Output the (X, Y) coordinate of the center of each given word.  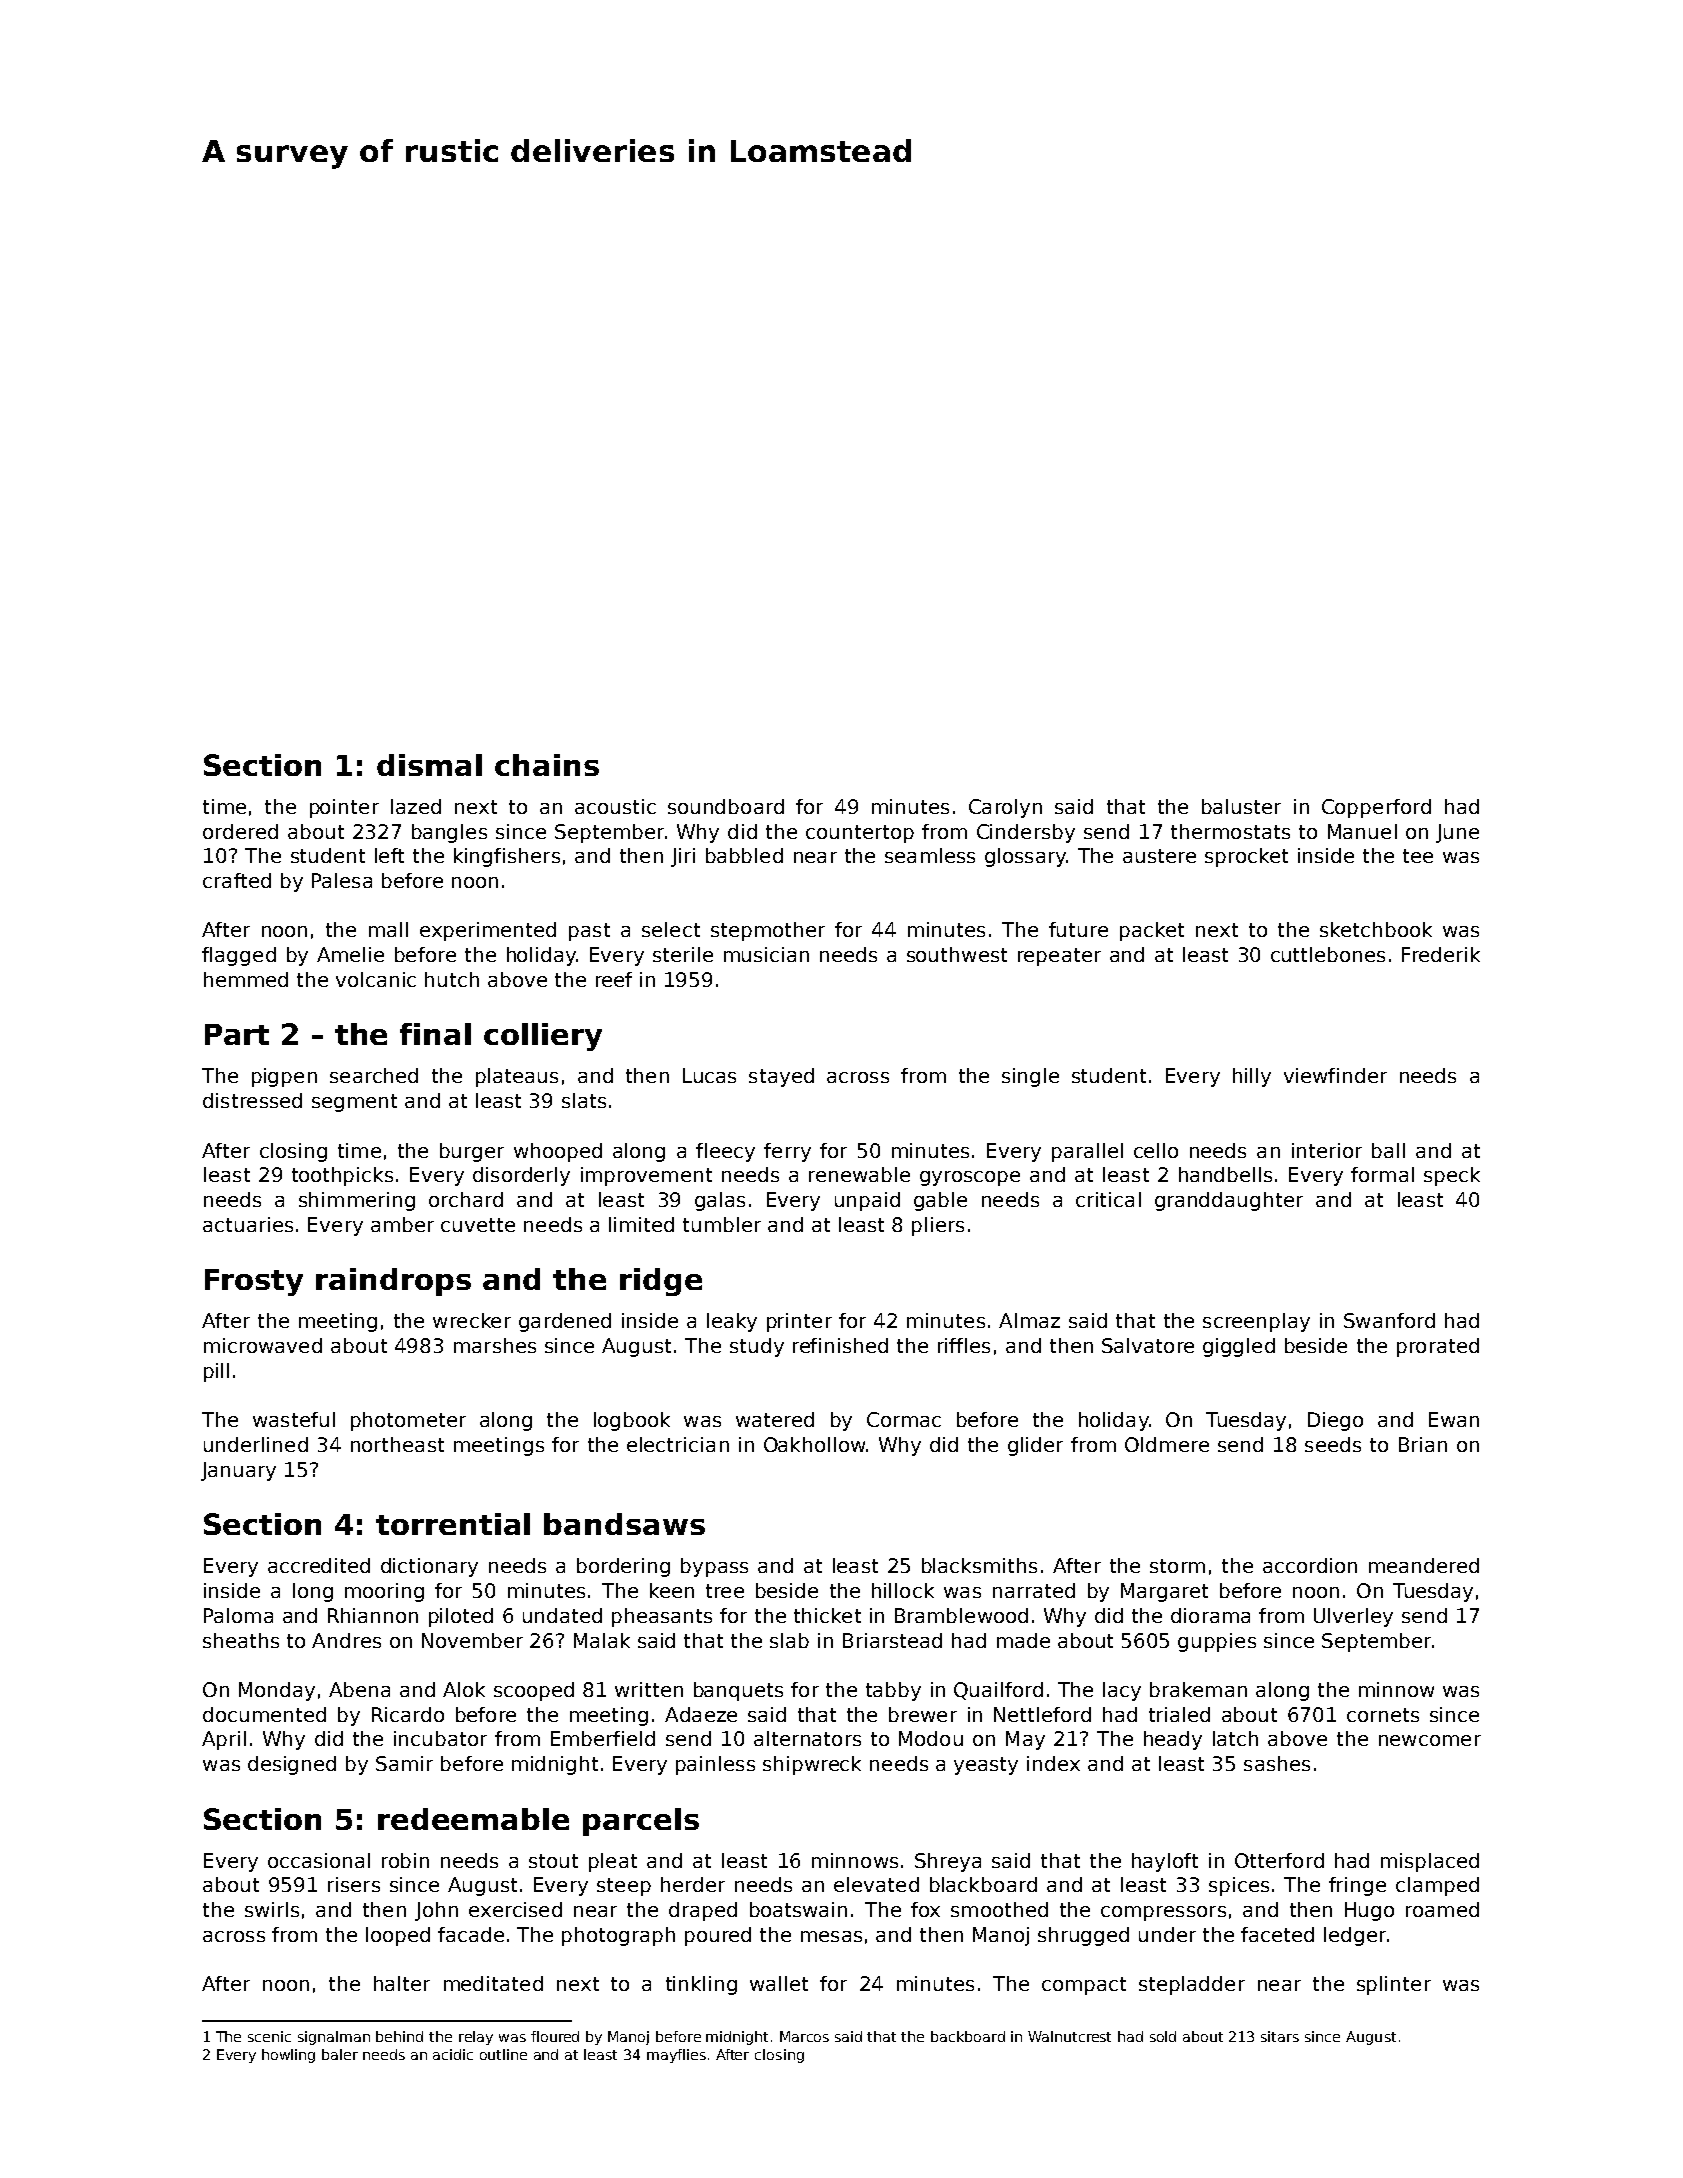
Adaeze (701, 1714)
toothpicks (342, 1176)
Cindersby (1026, 833)
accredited (319, 1565)
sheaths (241, 1640)
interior (1327, 1150)
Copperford (1376, 808)
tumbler (722, 1224)
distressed (252, 1100)
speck (1452, 1176)
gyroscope (970, 1178)
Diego (1335, 1421)
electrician (678, 1444)
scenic (269, 2036)
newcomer (1430, 1740)
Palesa (342, 880)
